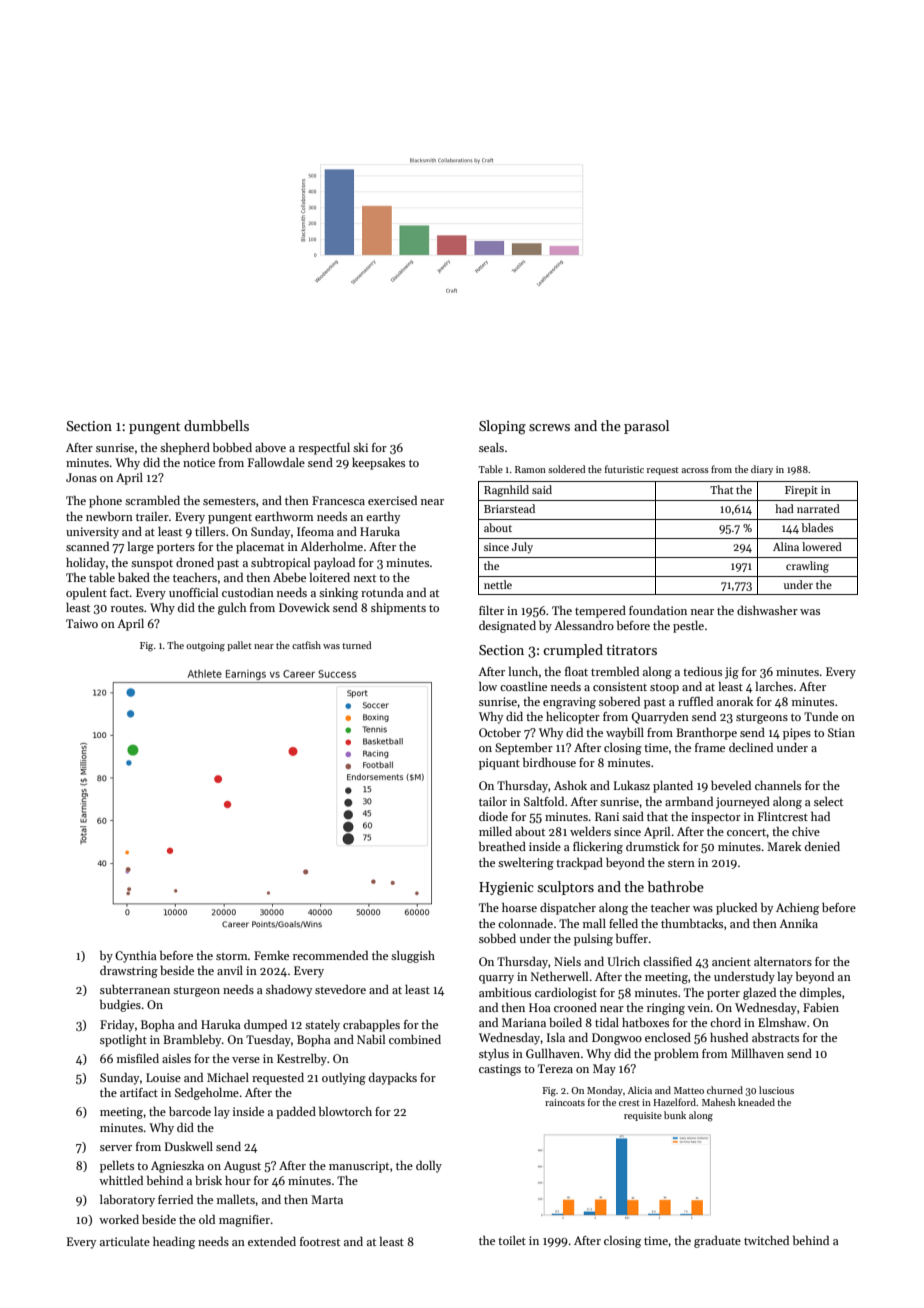 This image has width=924, height=1308. Describe the element at coordinates (499, 764) in the image. I see `piquant` at that location.
